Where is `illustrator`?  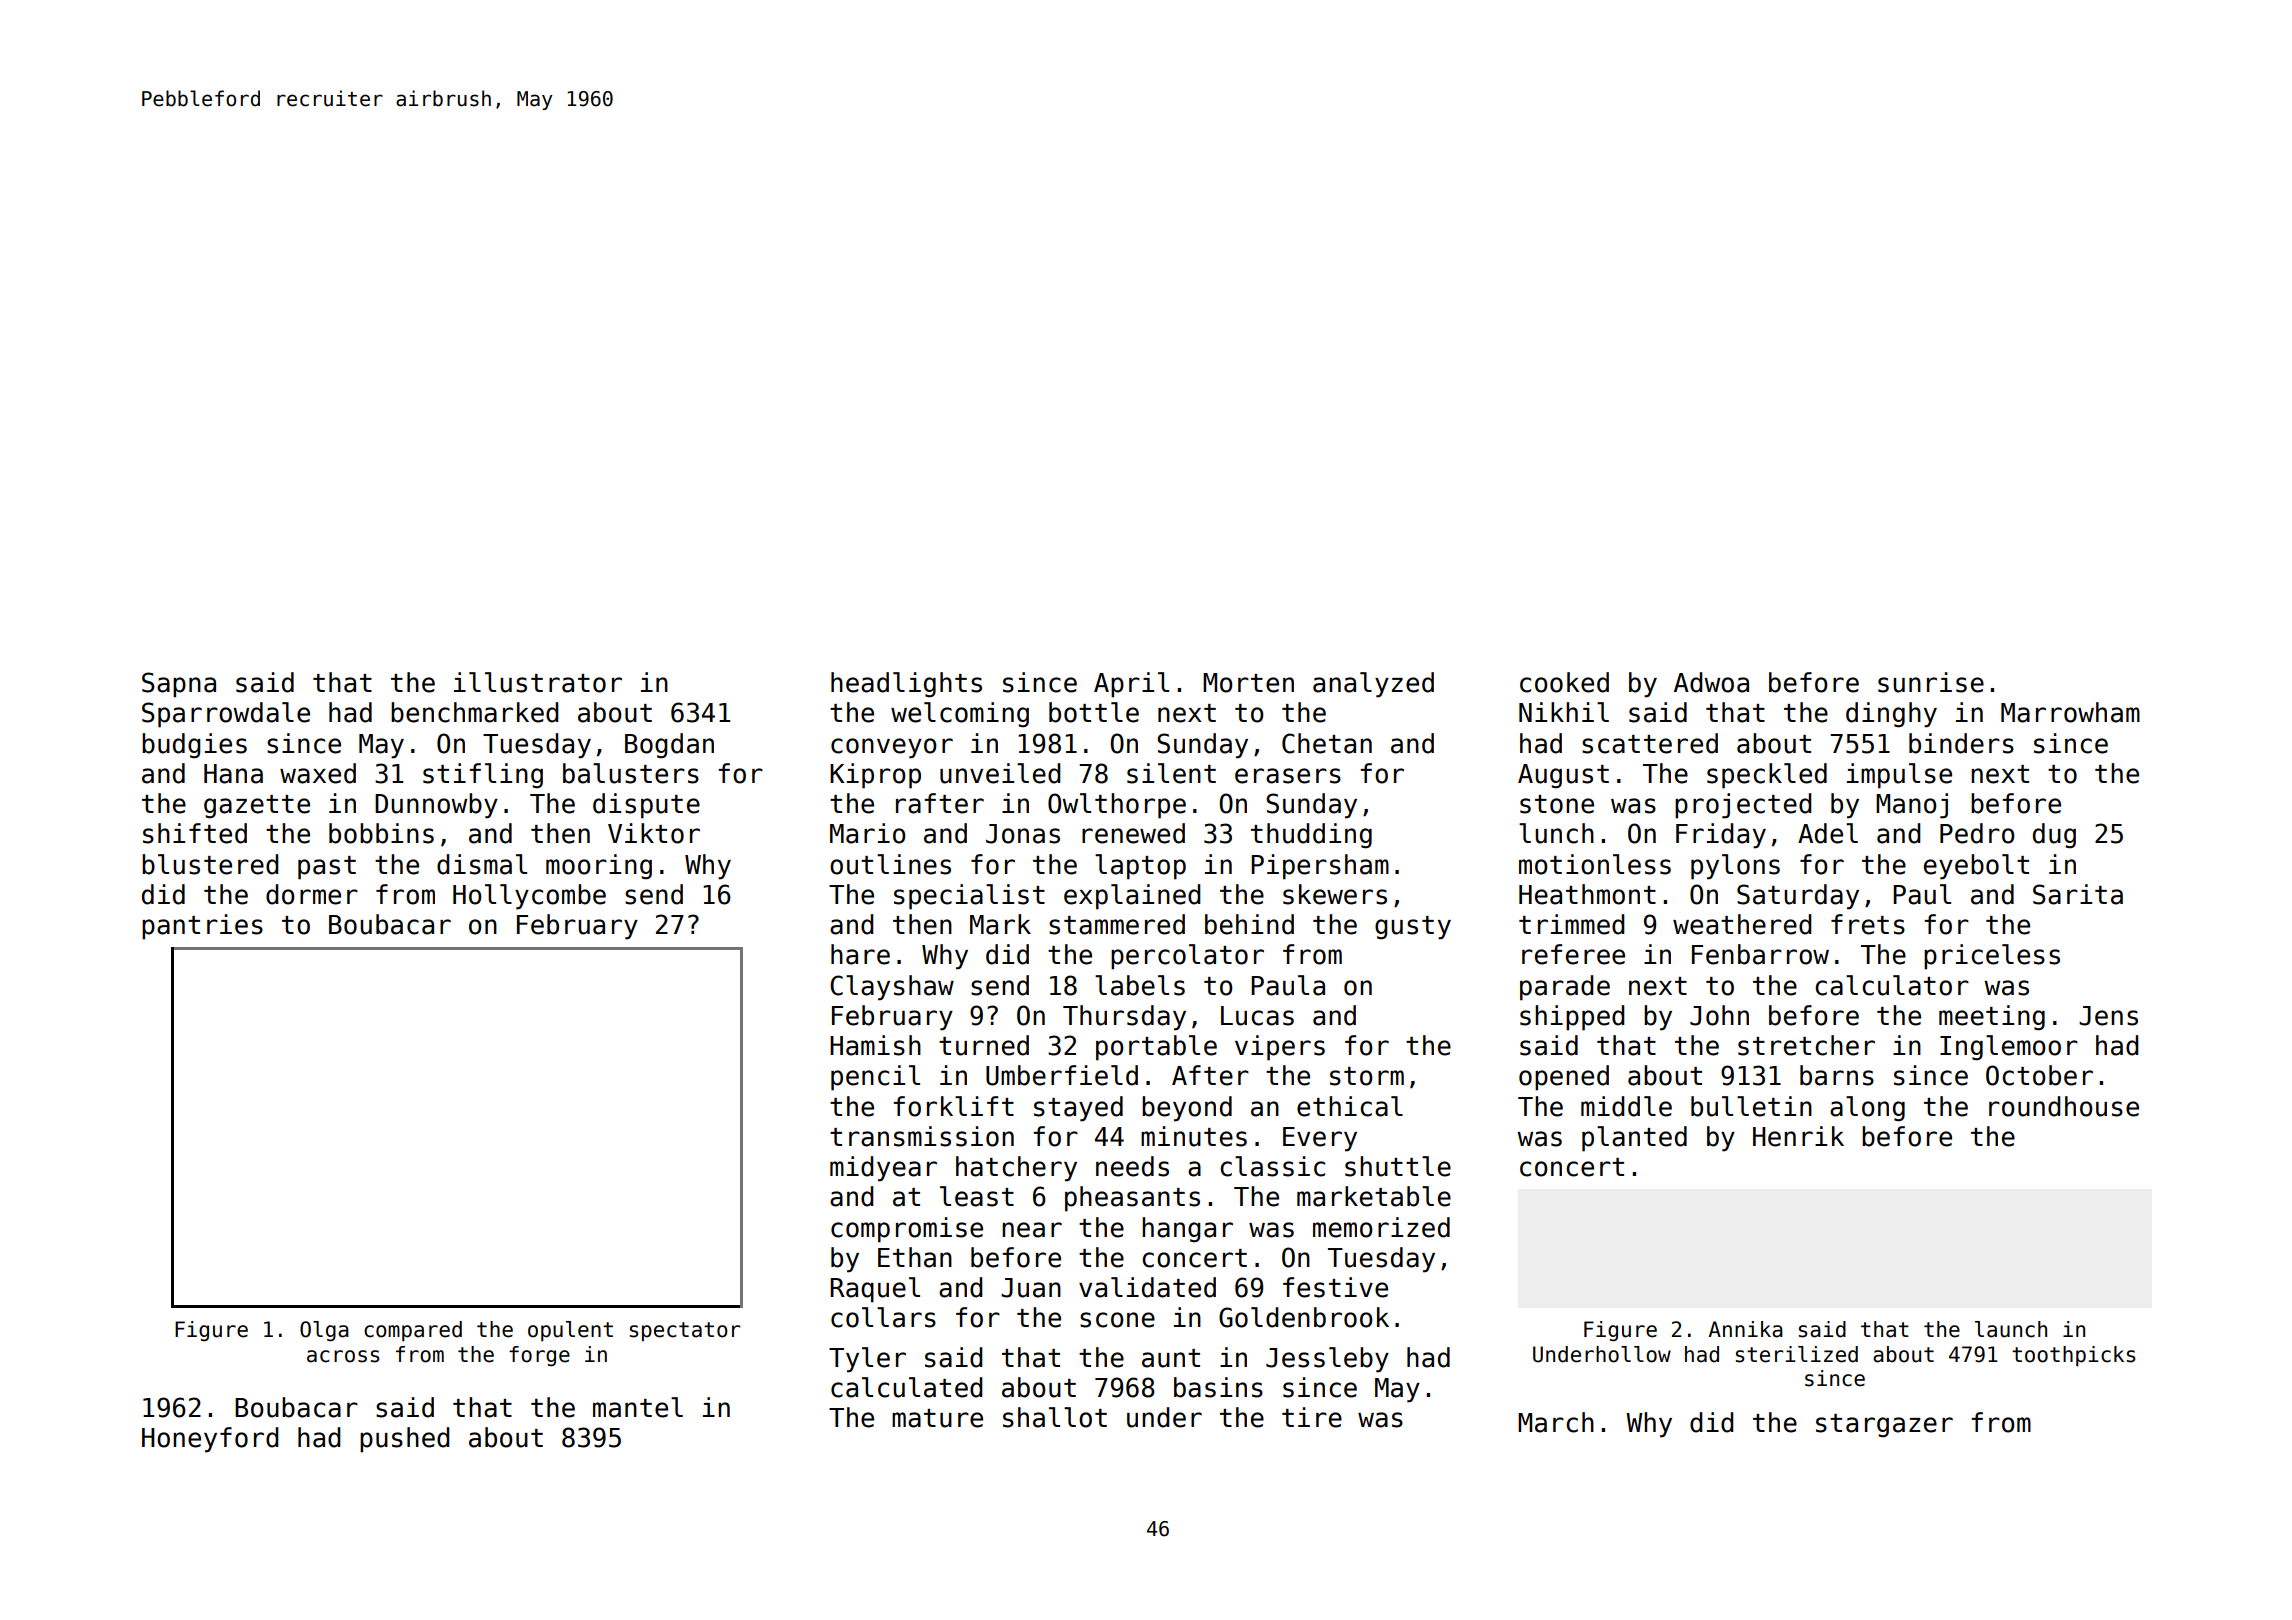
illustrator is located at coordinates (538, 682).
